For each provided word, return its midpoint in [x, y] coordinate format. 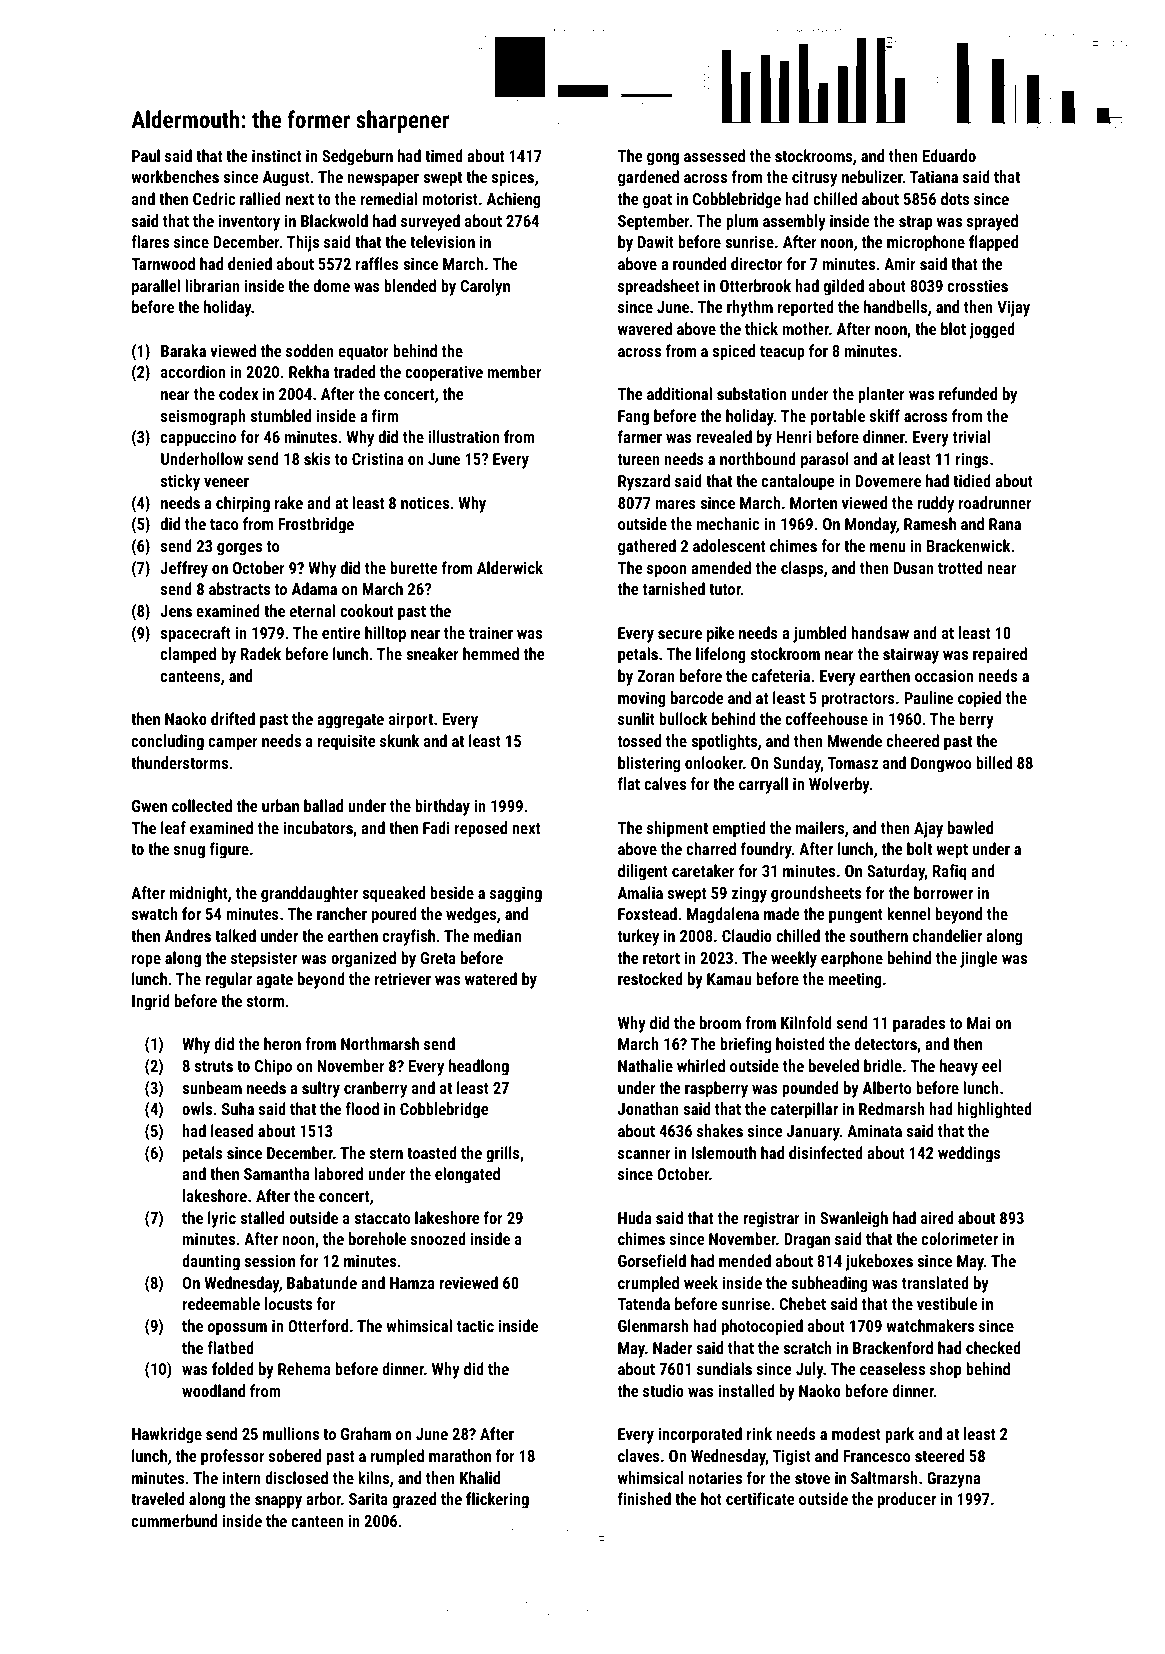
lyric [222, 1219]
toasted [432, 1152]
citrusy [814, 178]
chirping [243, 504]
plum [742, 222]
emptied [739, 829]
